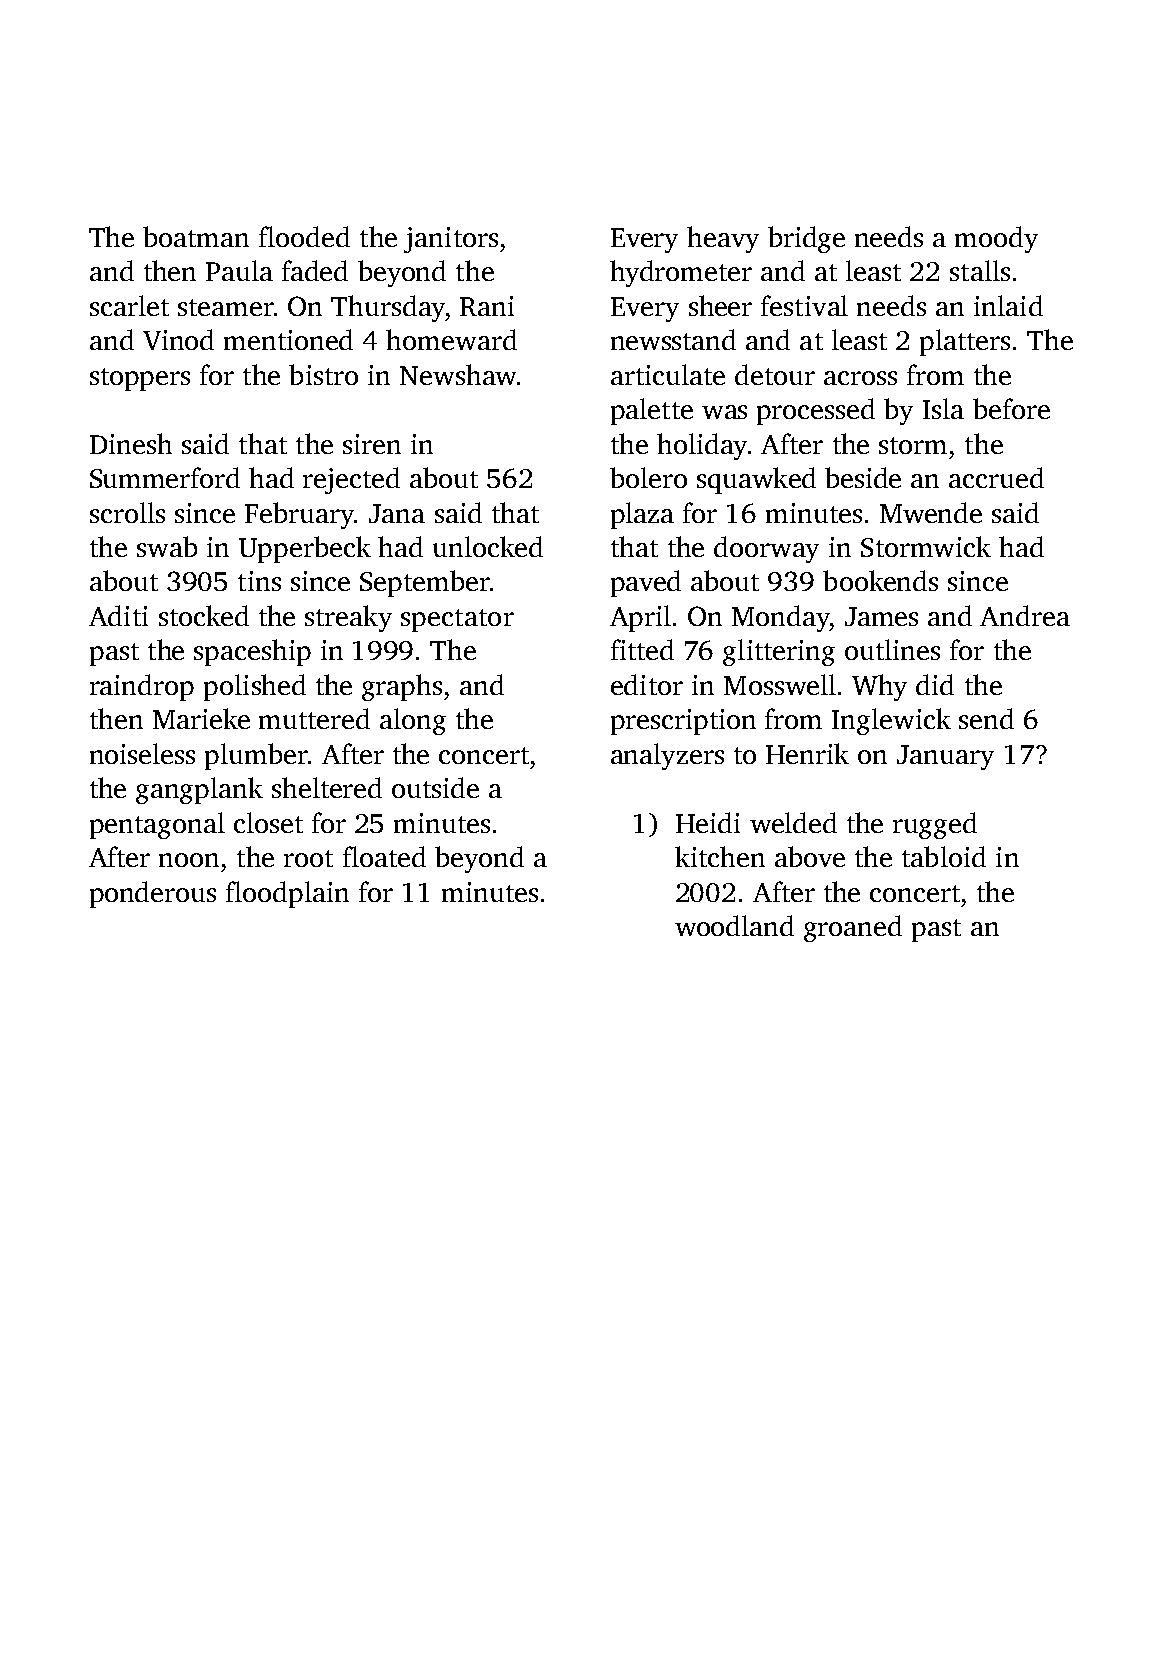  Describe the element at coordinates (165, 477) in the image. I see `Summerford` at that location.
